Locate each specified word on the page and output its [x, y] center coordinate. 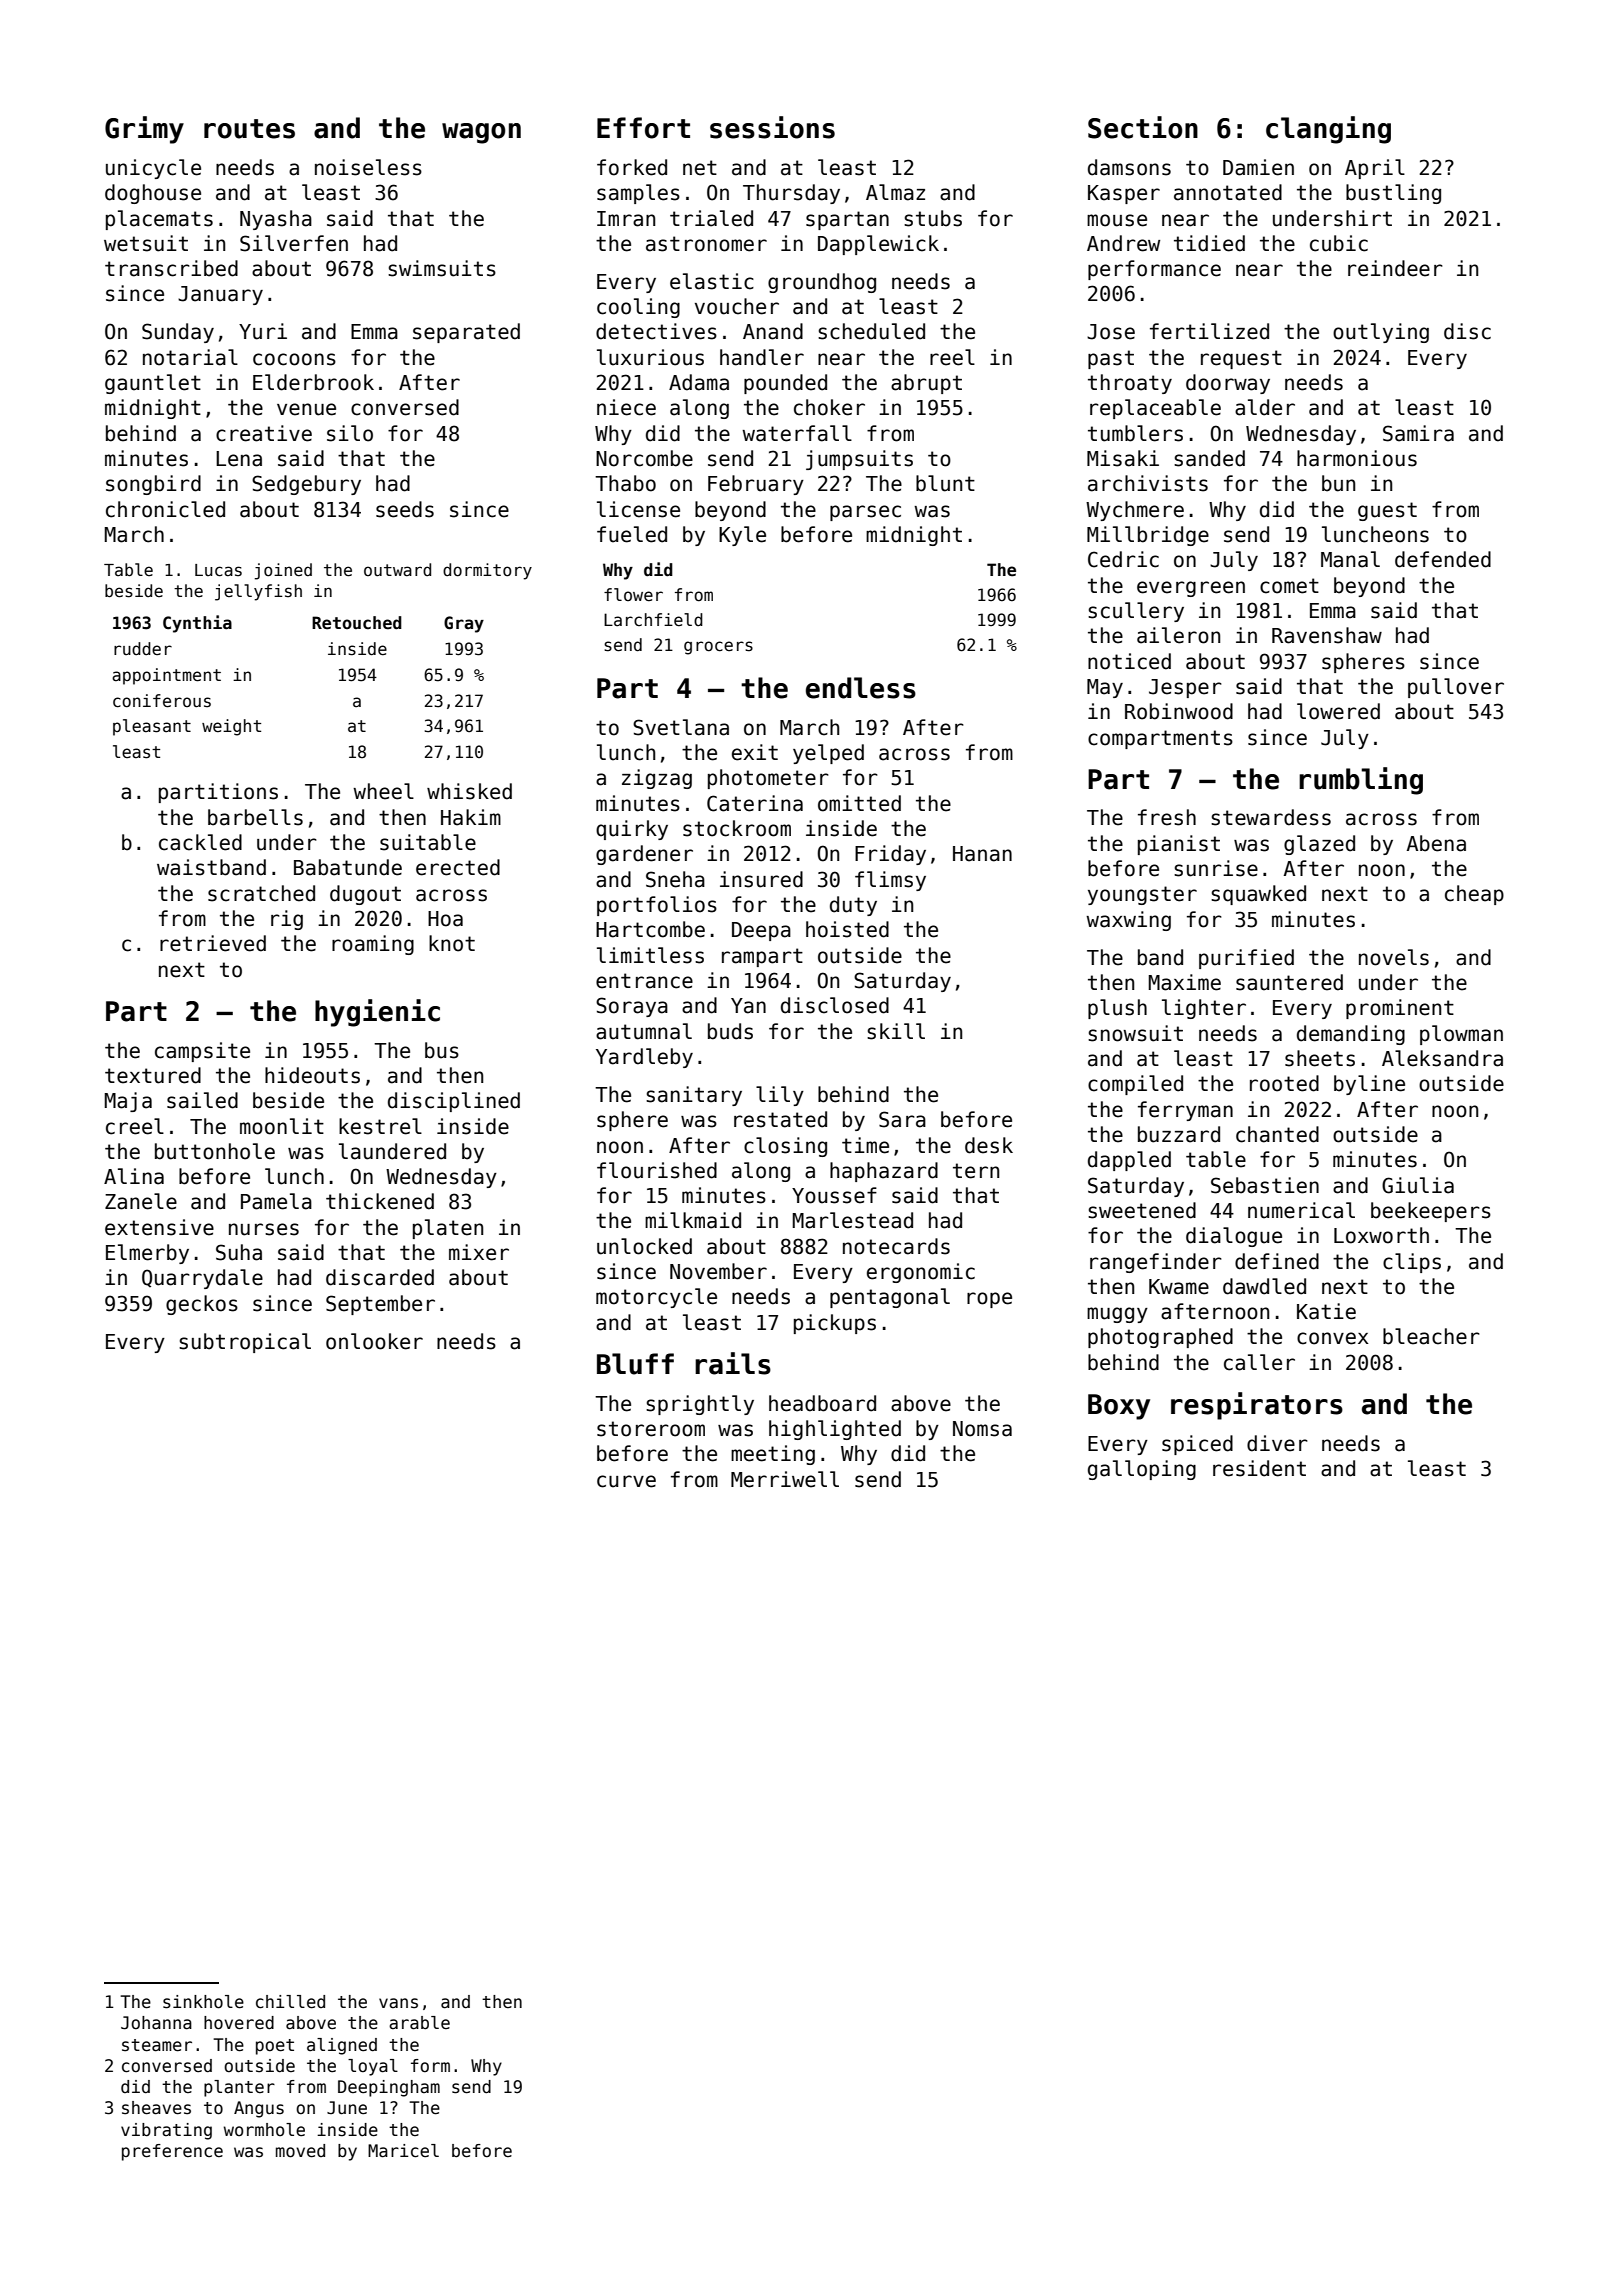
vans [398, 2003]
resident [1259, 1468]
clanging [1328, 130]
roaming [373, 945]
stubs [933, 218]
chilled [290, 2002]
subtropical [245, 1343]
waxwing [1128, 921]
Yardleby [644, 1058]
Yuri [263, 331]
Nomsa [982, 1429]
